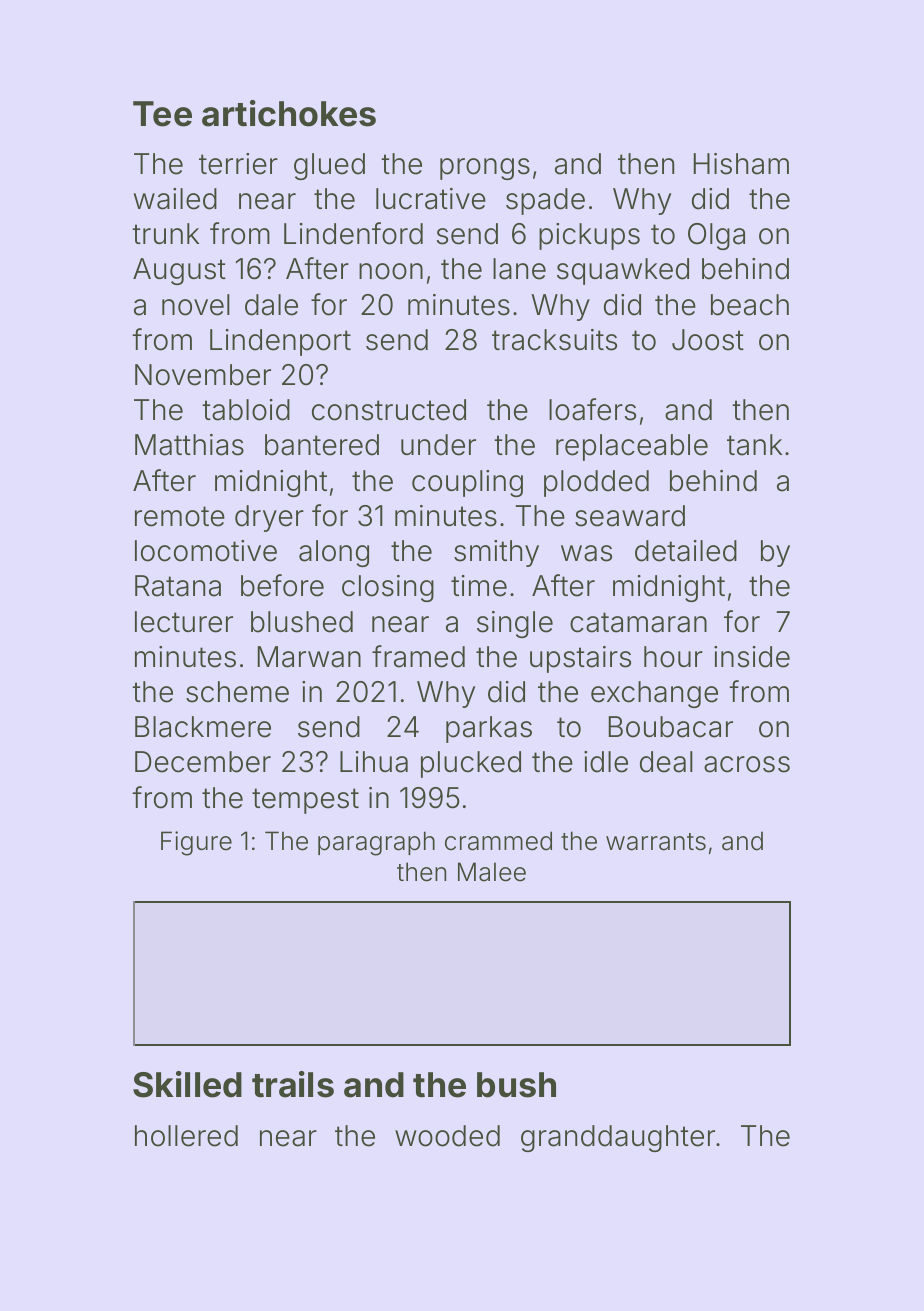  I want to click on November, so click(203, 375).
